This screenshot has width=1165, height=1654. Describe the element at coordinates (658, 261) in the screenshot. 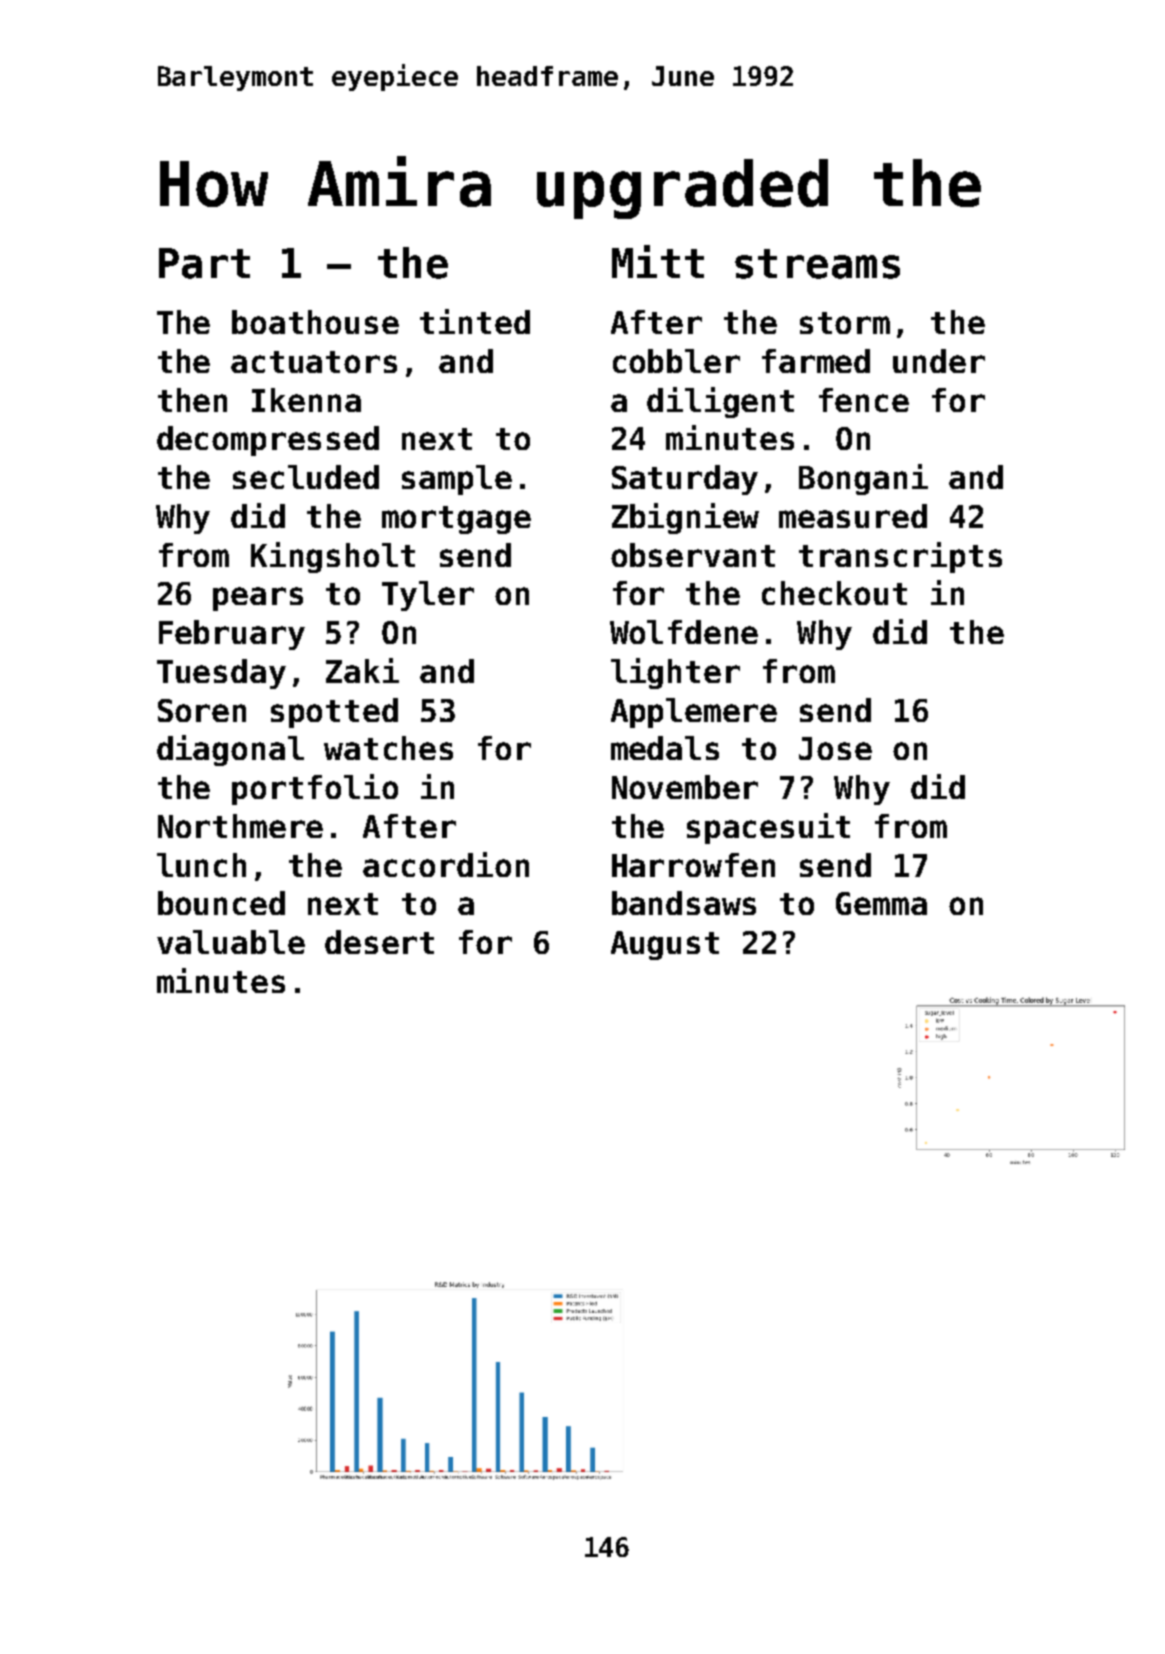

I see `Mitt` at that location.
